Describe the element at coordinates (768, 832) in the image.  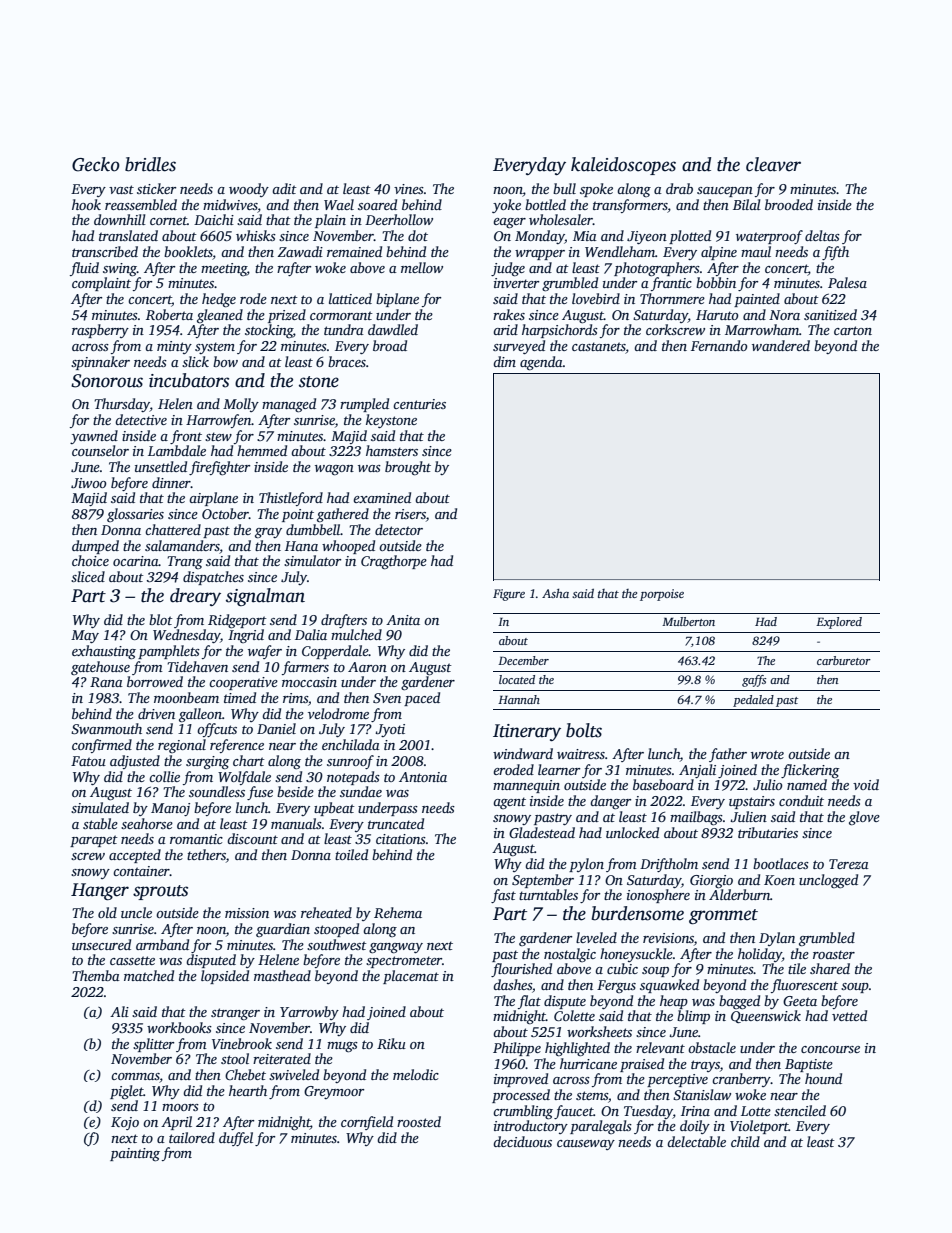
I see `tributaries` at that location.
